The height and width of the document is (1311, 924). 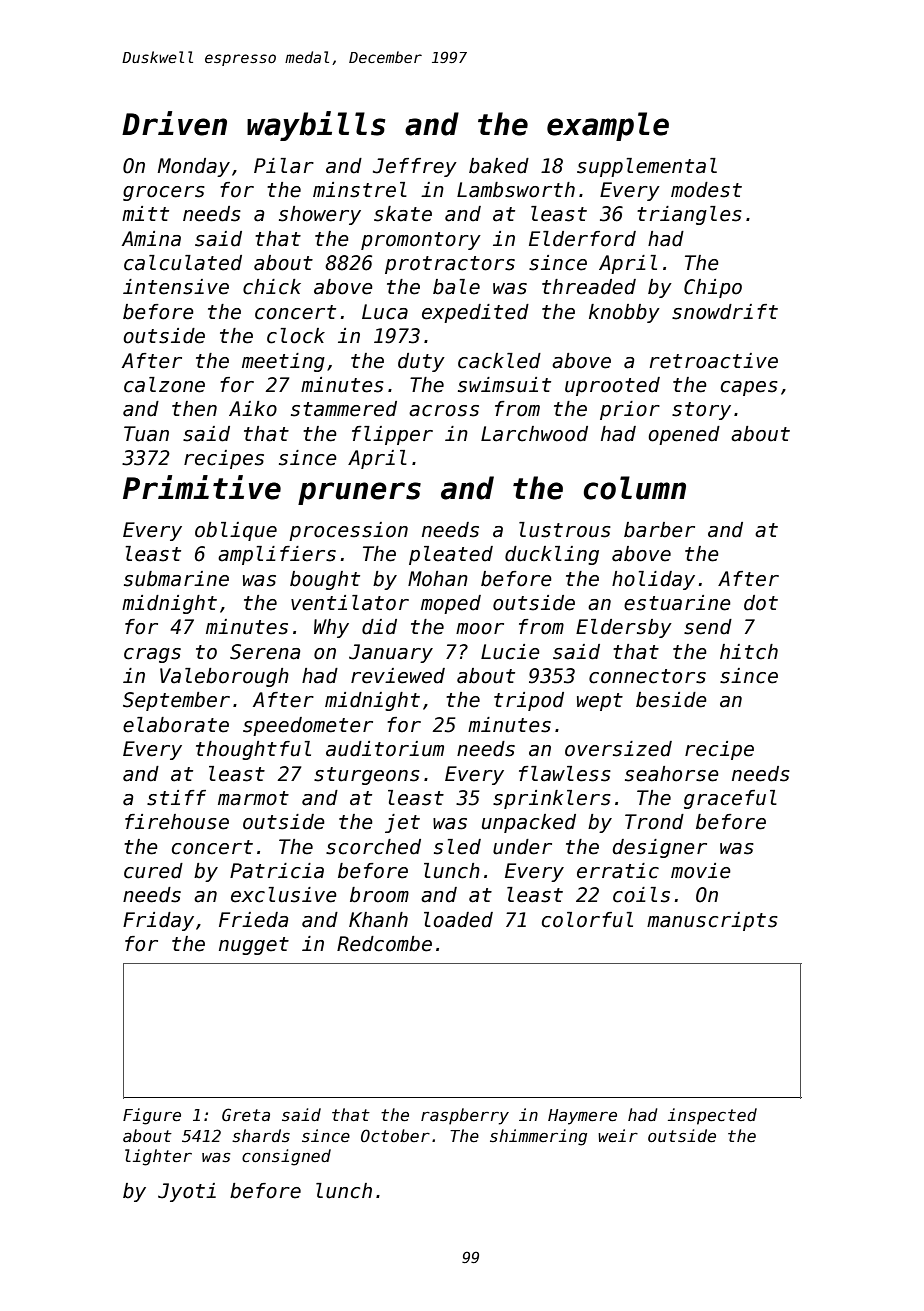 What do you see at coordinates (529, 701) in the document?
I see `tripod` at bounding box center [529, 701].
